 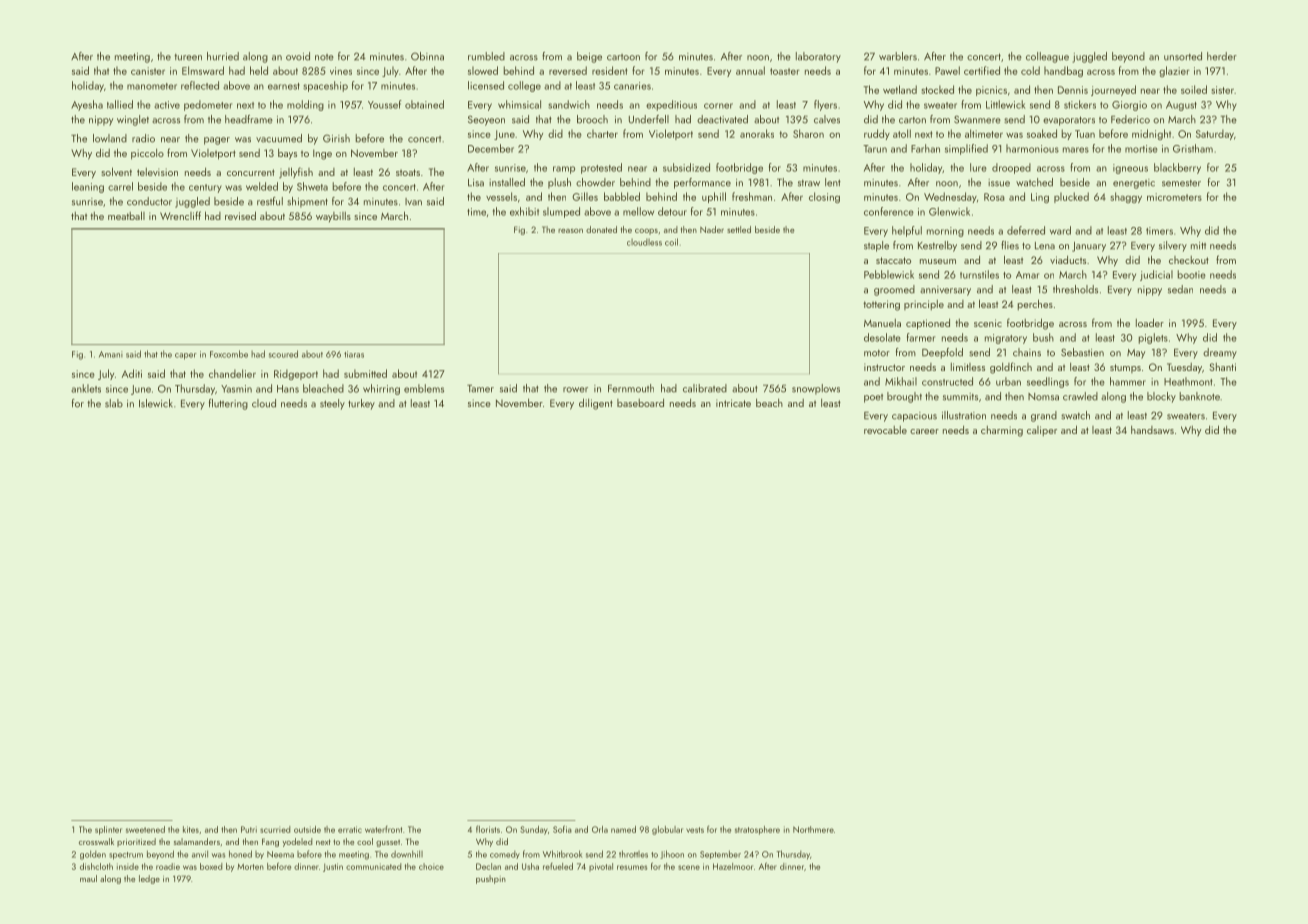 What do you see at coordinates (1047, 57) in the document?
I see `colleague` at bounding box center [1047, 57].
